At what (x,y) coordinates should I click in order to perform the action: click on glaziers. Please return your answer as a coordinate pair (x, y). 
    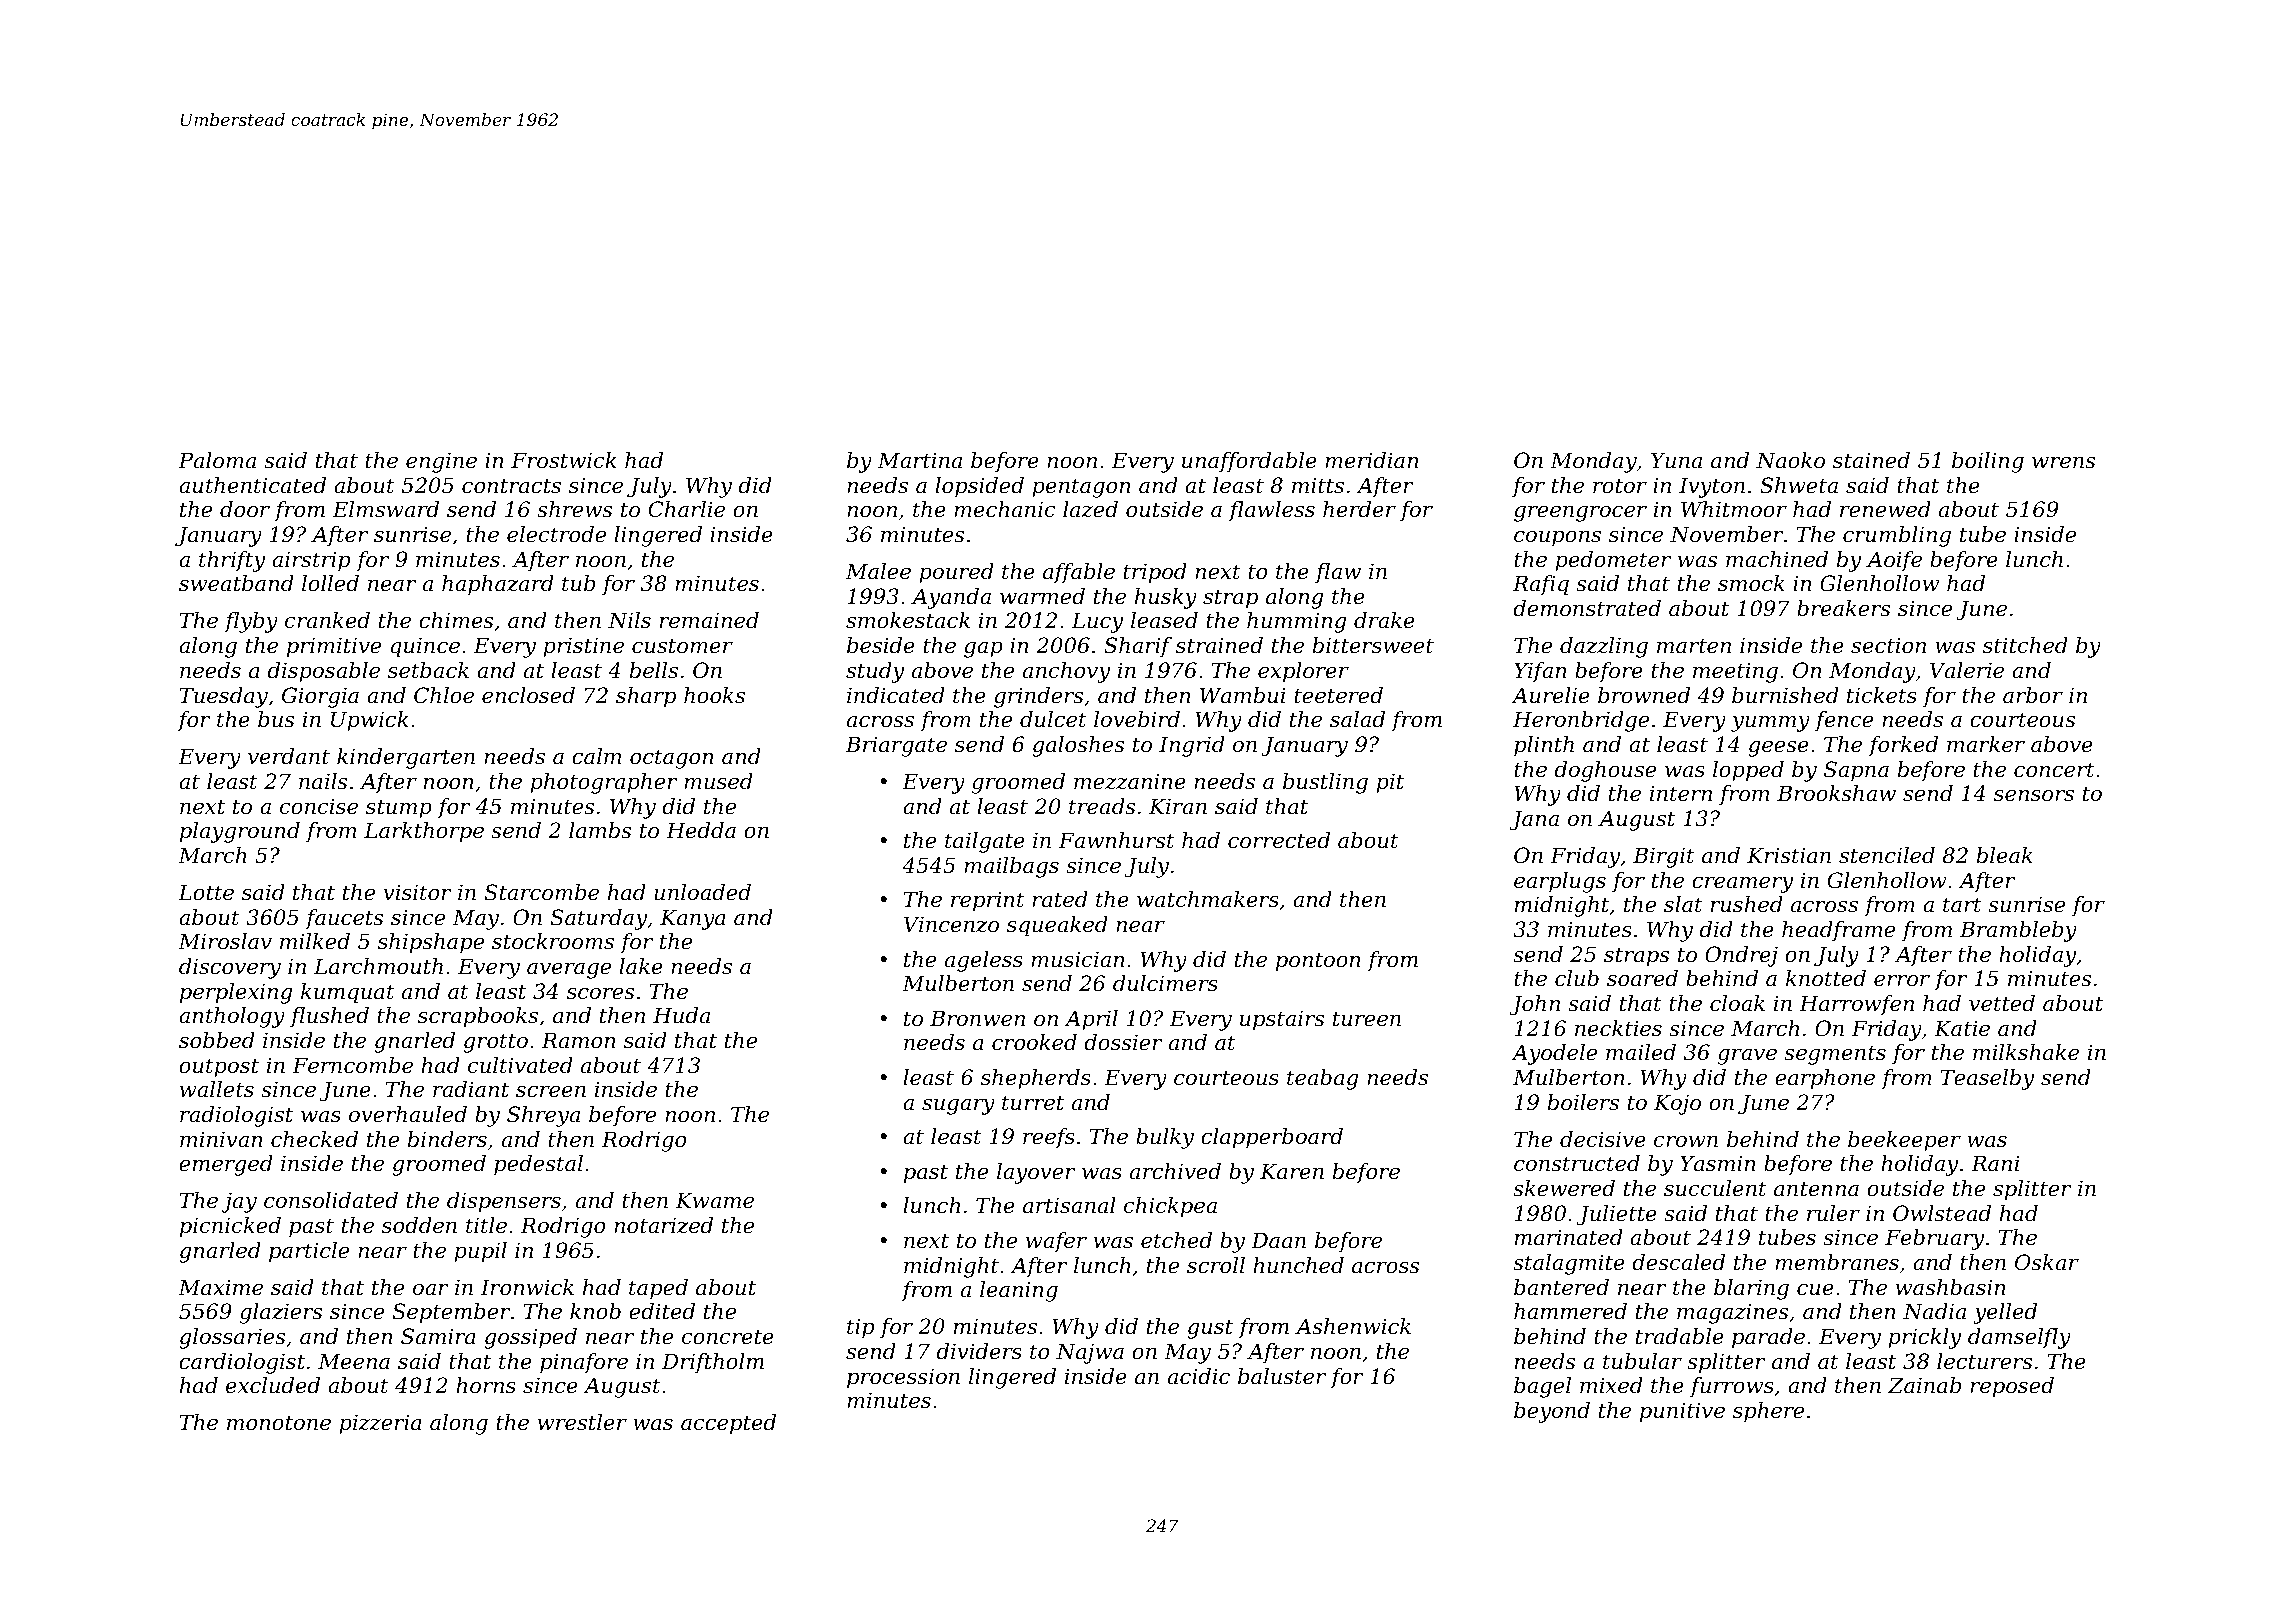
    Looking at the image, I should click on (281, 1313).
